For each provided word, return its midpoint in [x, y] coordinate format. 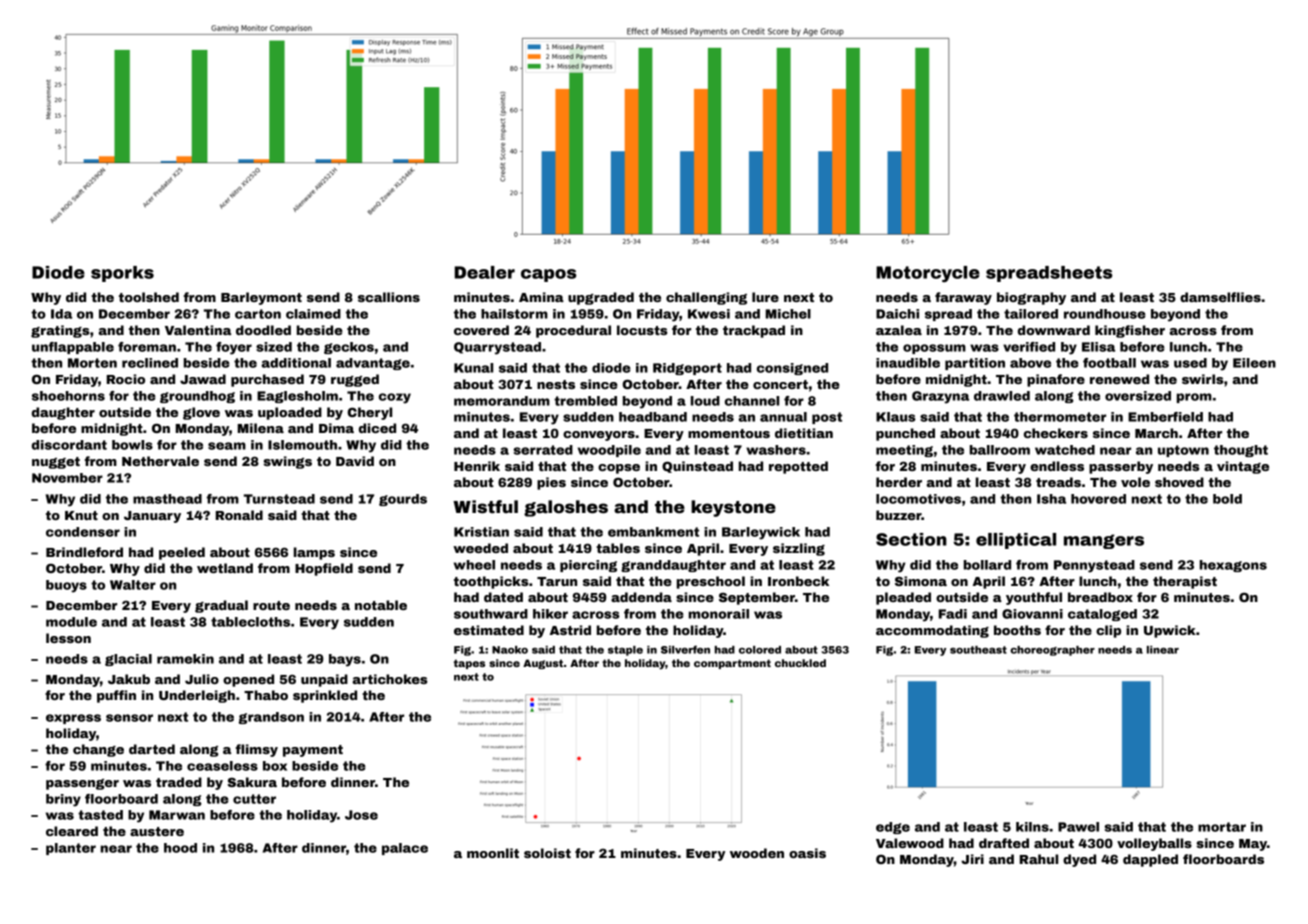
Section [911, 539]
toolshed [149, 297]
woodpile [609, 451]
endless [1057, 466]
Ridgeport [687, 369]
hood [180, 848]
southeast [978, 650]
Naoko [510, 650]
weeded [480, 548]
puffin [116, 696]
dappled [1150, 860]
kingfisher [1130, 331]
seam [227, 446]
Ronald [239, 515]
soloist [547, 853]
